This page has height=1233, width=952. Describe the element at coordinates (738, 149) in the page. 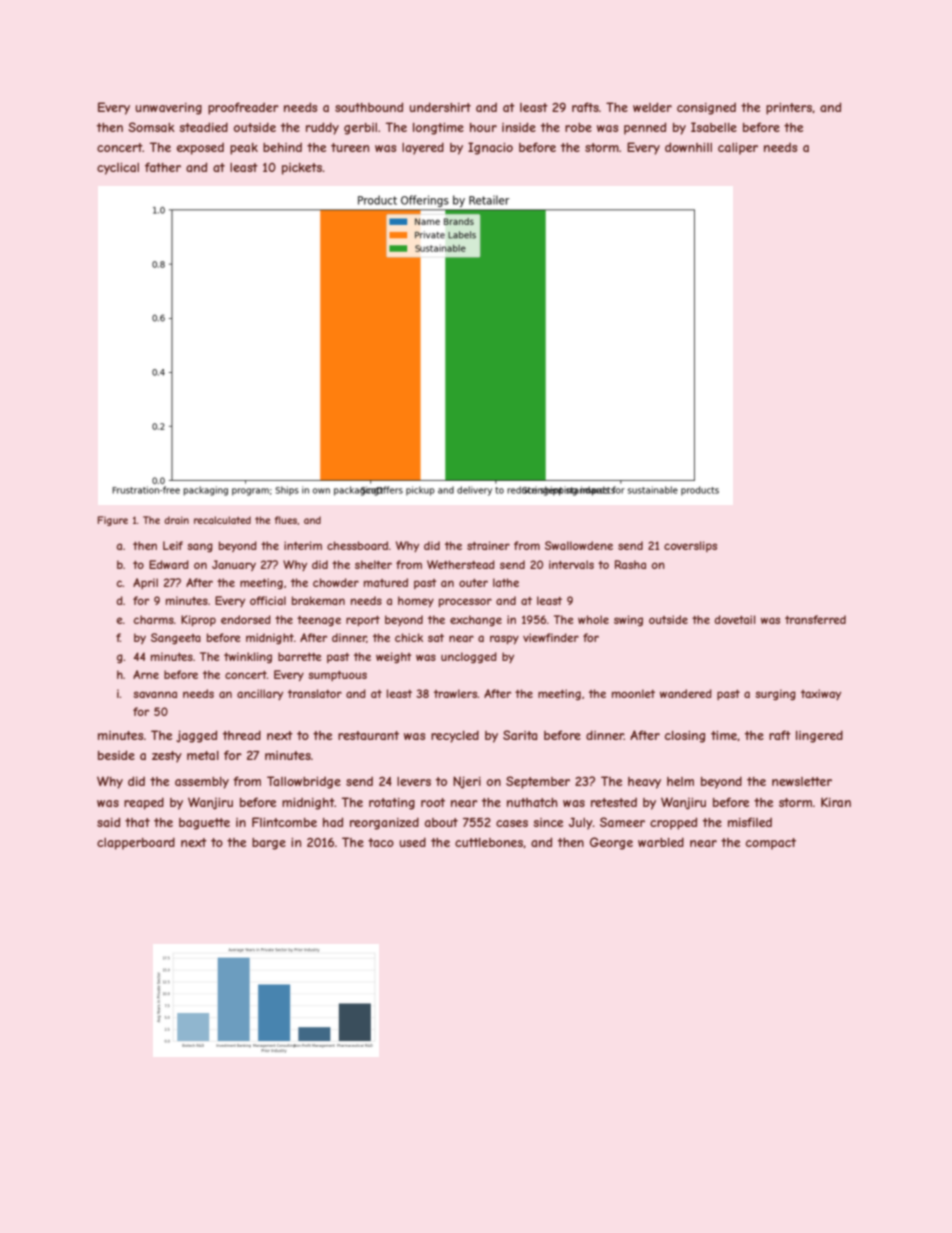

I see `caliper` at that location.
